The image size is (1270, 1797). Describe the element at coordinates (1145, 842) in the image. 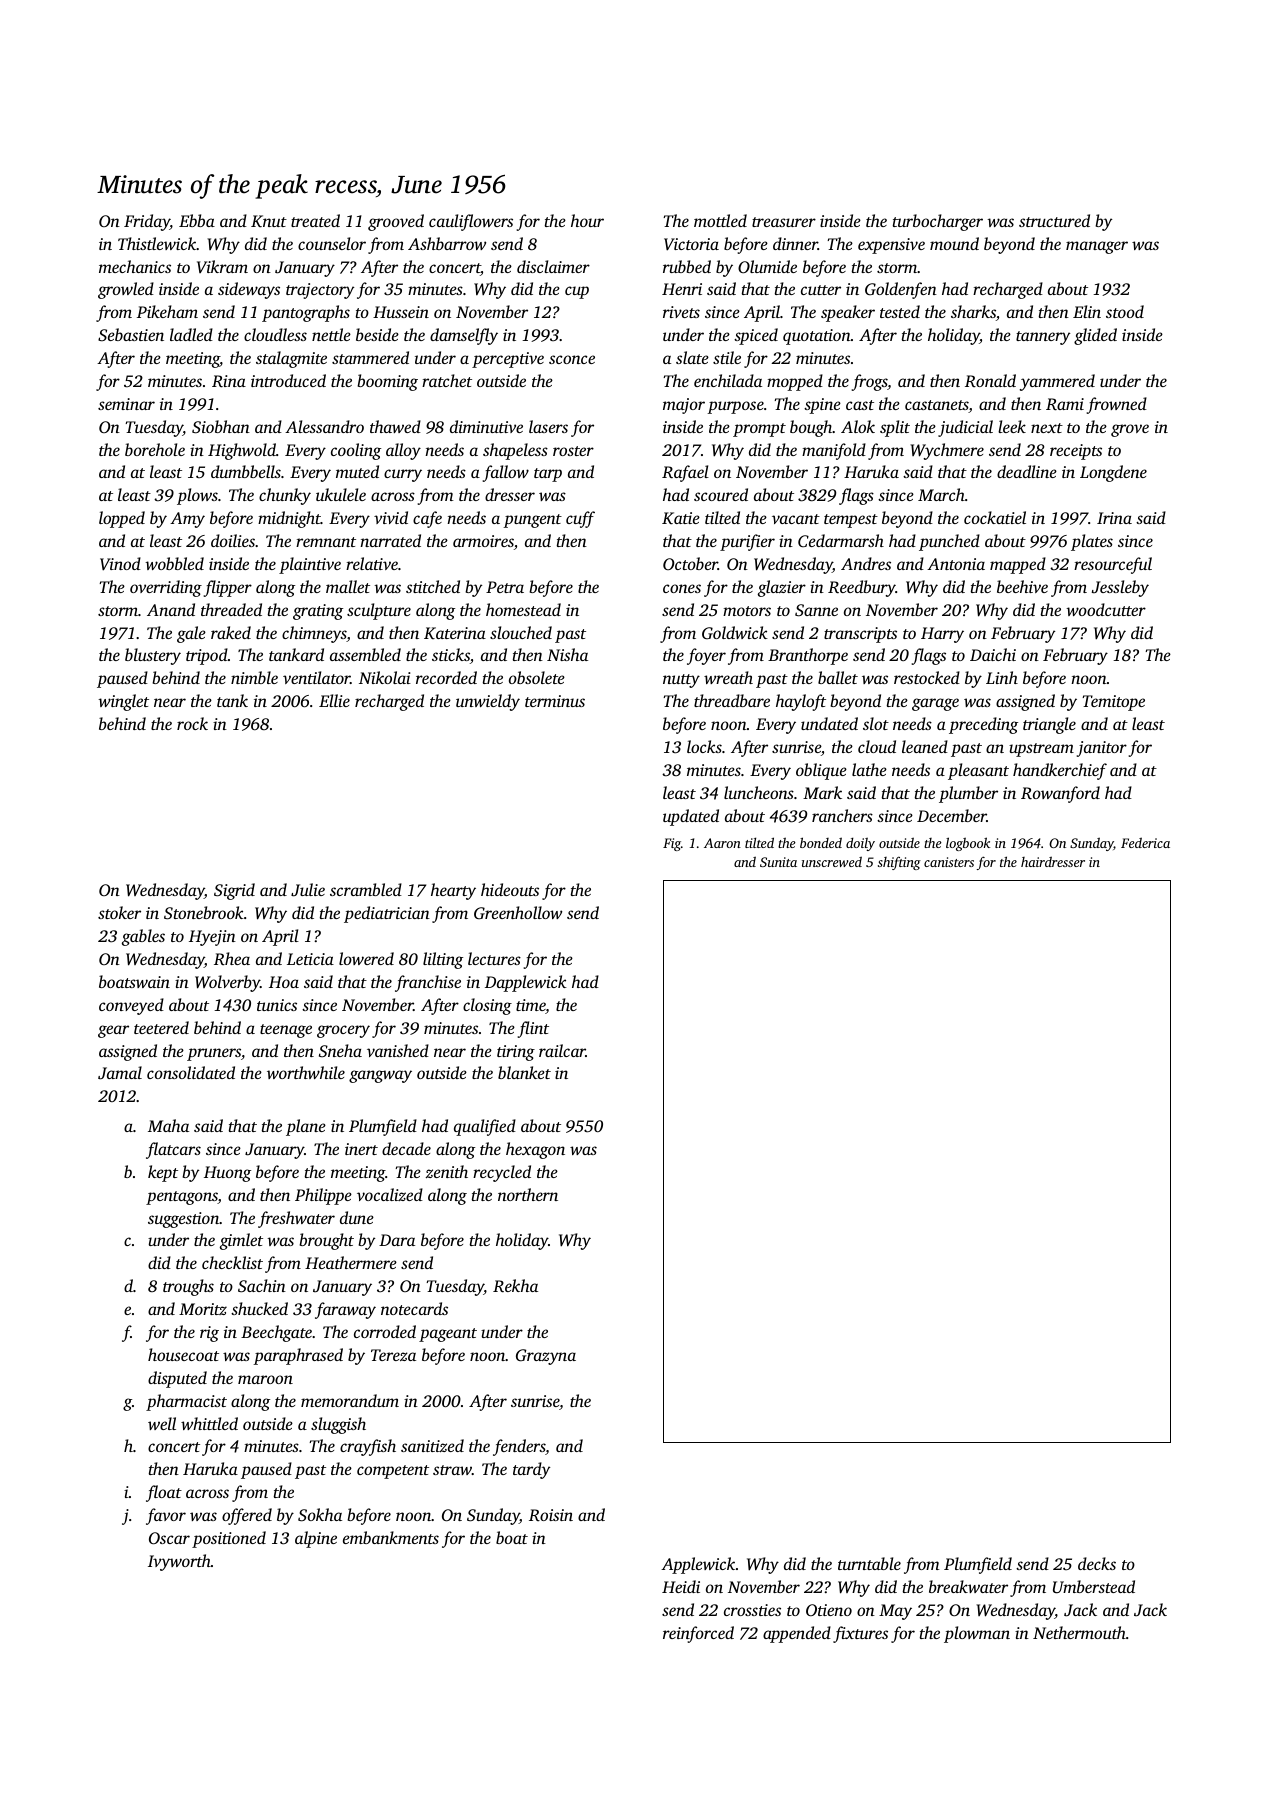

I see `Federica` at that location.
